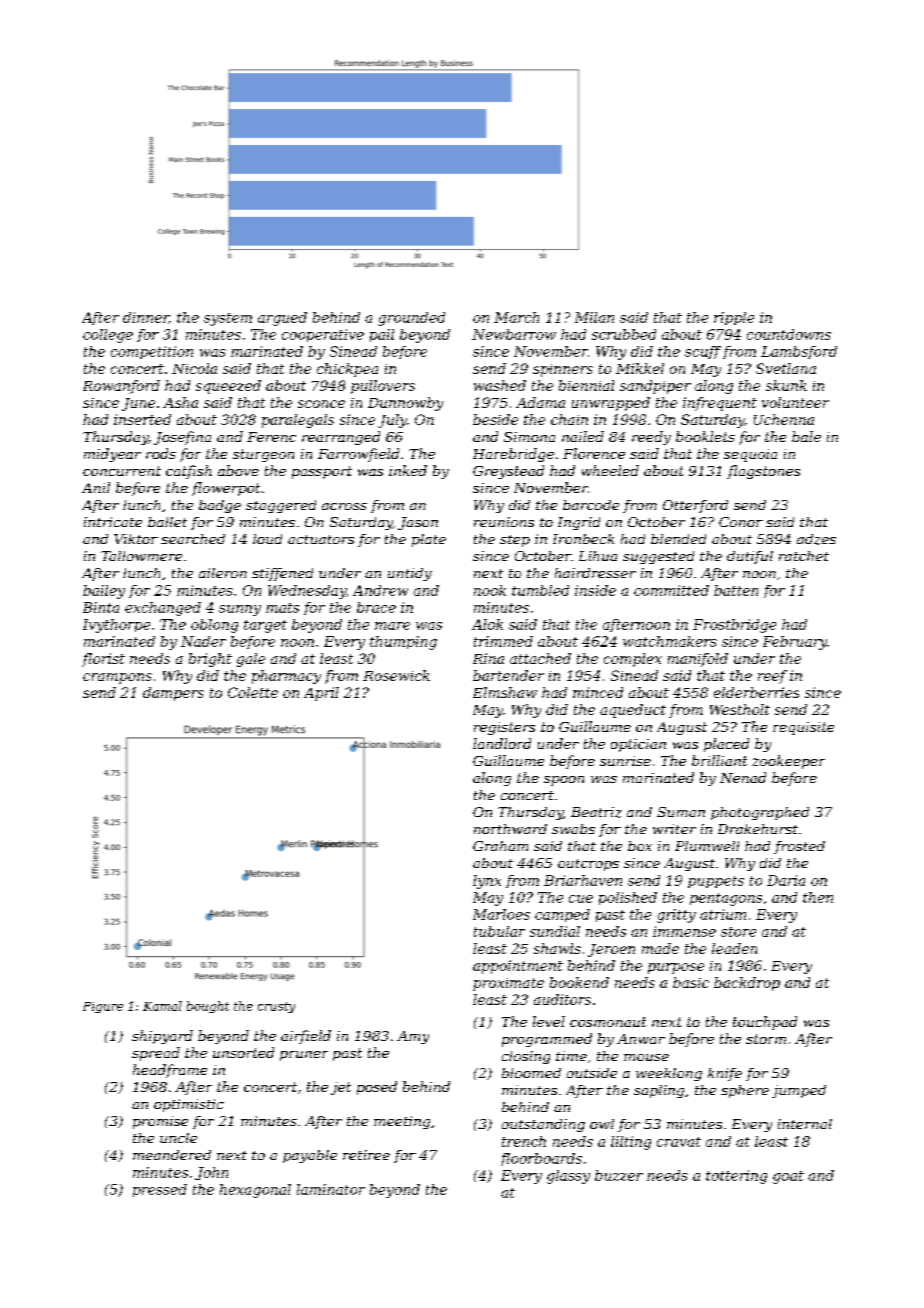  What do you see at coordinates (402, 1122) in the page?
I see `meeting` at bounding box center [402, 1122].
